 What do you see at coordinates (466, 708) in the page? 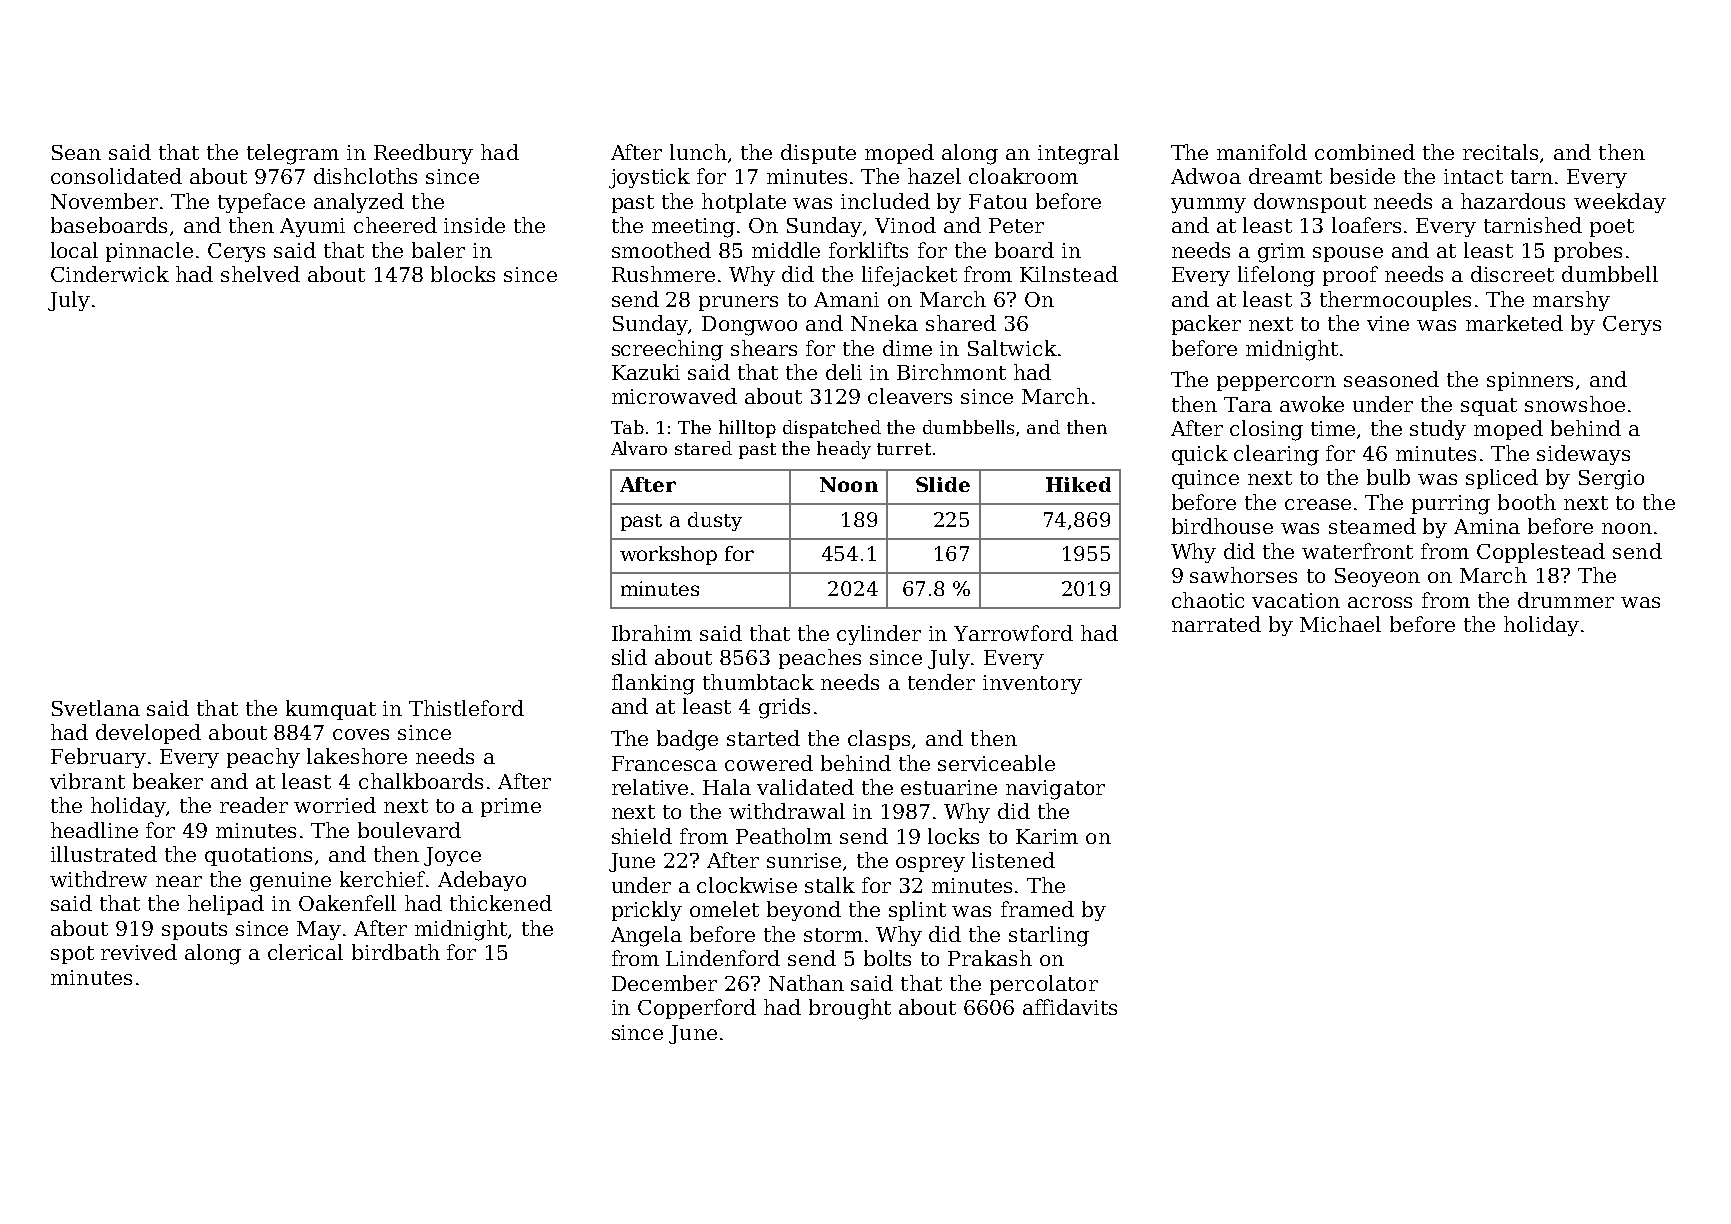
I see `Thistleford` at bounding box center [466, 708].
